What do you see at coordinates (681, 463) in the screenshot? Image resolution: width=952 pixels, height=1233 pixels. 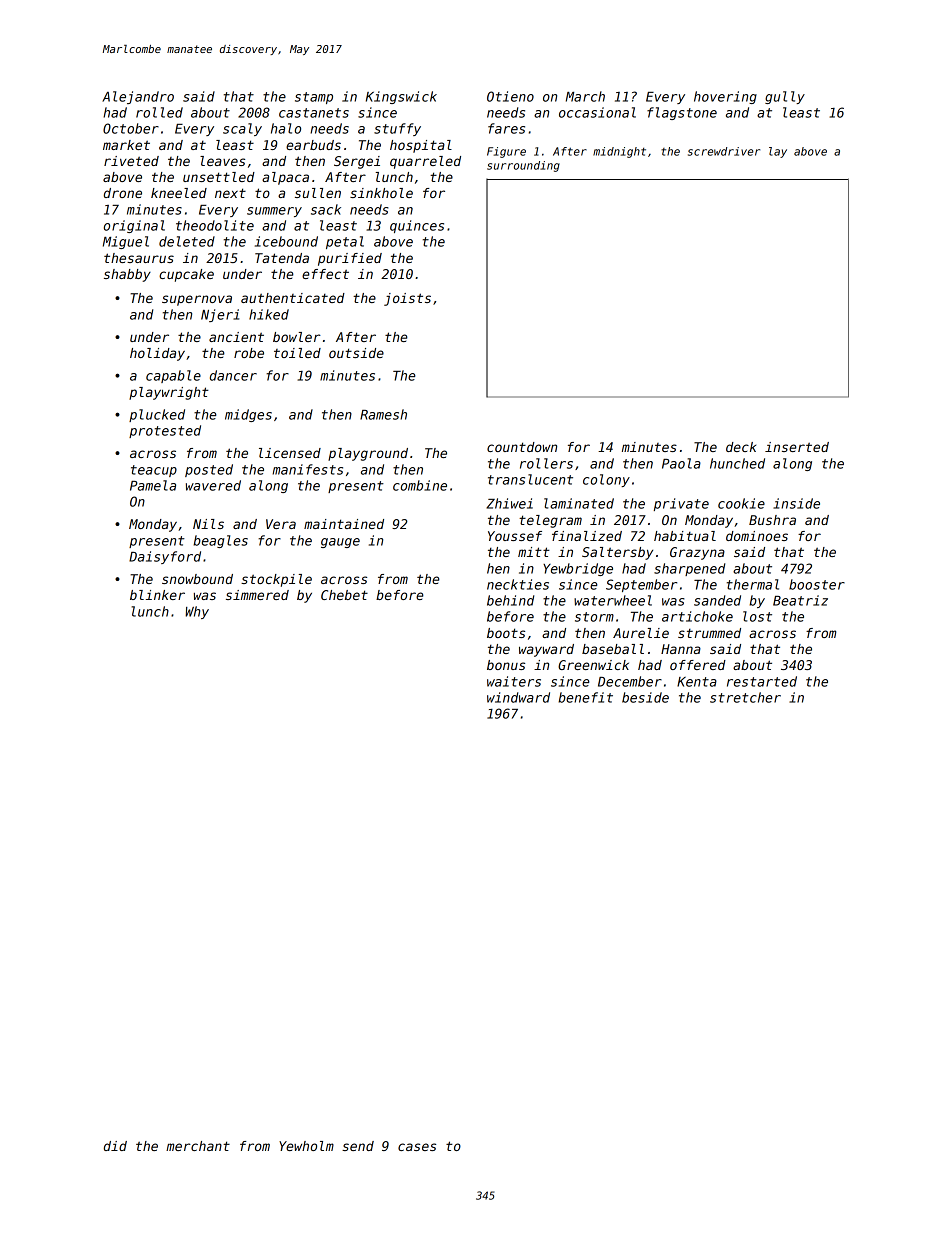 I see `Paola` at bounding box center [681, 463].
